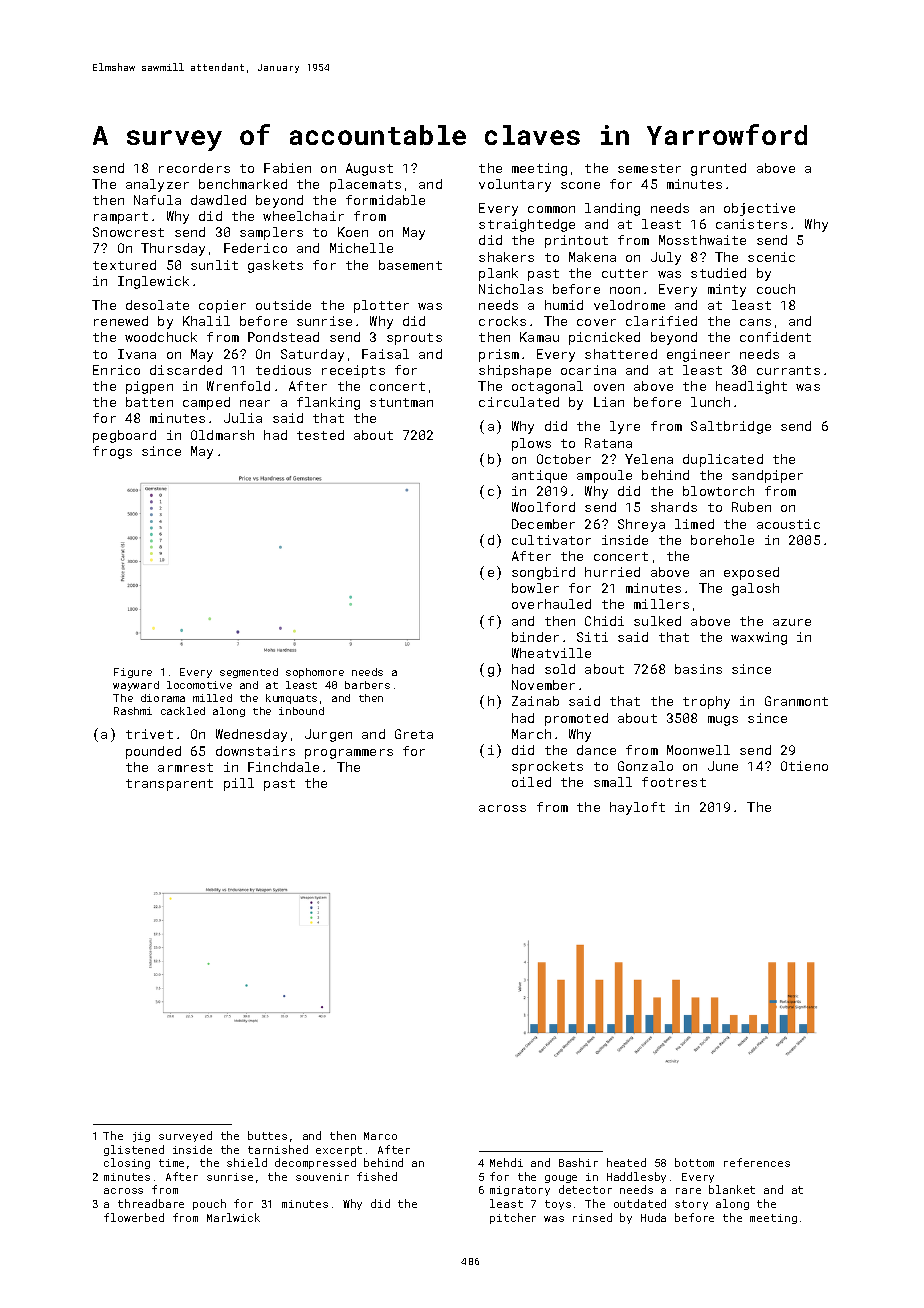 The height and width of the screenshot is (1308, 924). Describe the element at coordinates (194, 168) in the screenshot. I see `recorders` at that location.
